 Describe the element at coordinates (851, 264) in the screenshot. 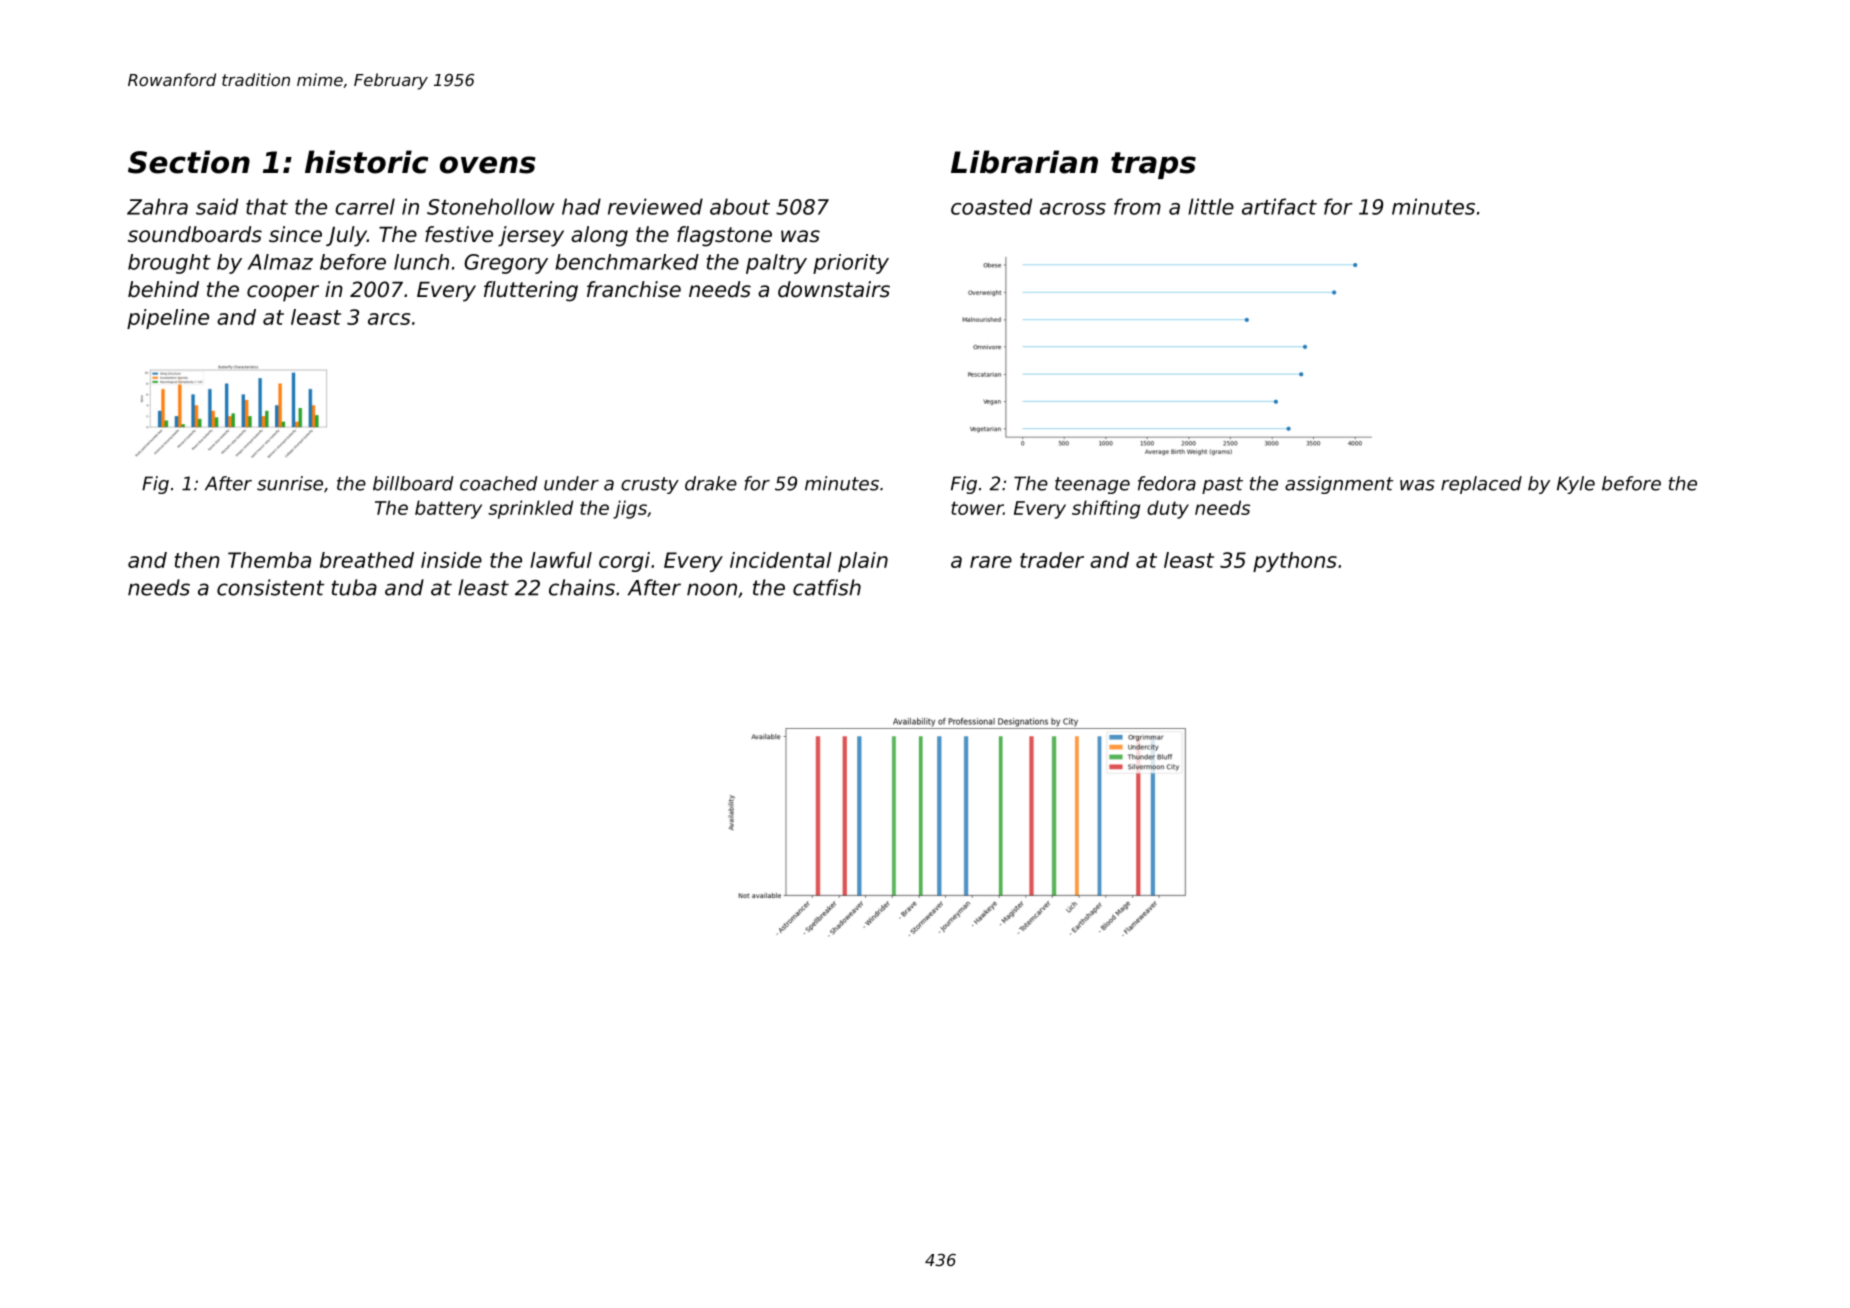

I see `priority` at that location.
